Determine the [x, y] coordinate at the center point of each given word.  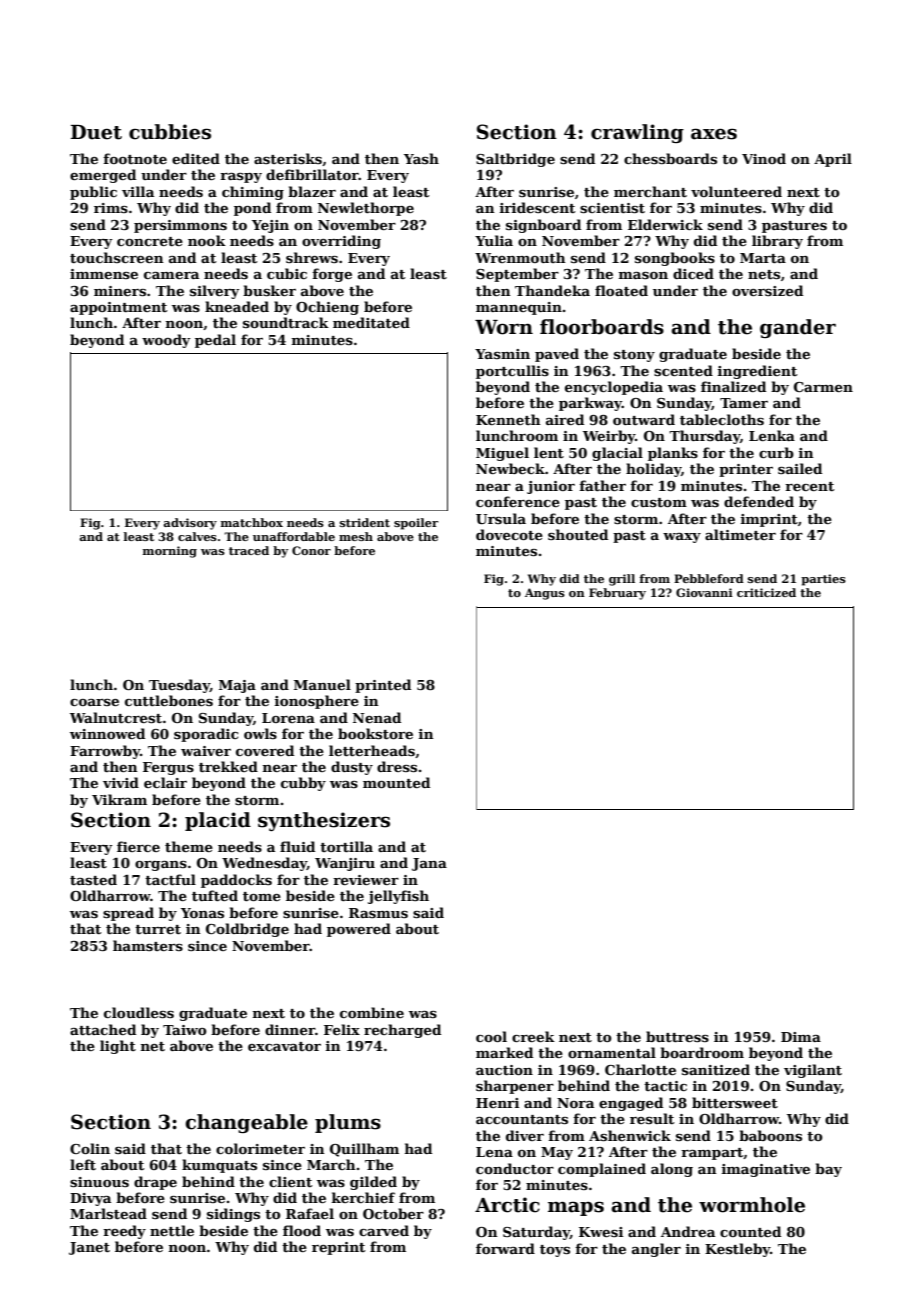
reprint [338, 1248]
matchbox [252, 522]
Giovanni [704, 592]
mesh [356, 536]
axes [714, 134]
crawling [637, 133]
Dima [801, 1037]
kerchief [363, 1197]
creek [533, 1036]
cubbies [170, 132]
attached [103, 1029]
